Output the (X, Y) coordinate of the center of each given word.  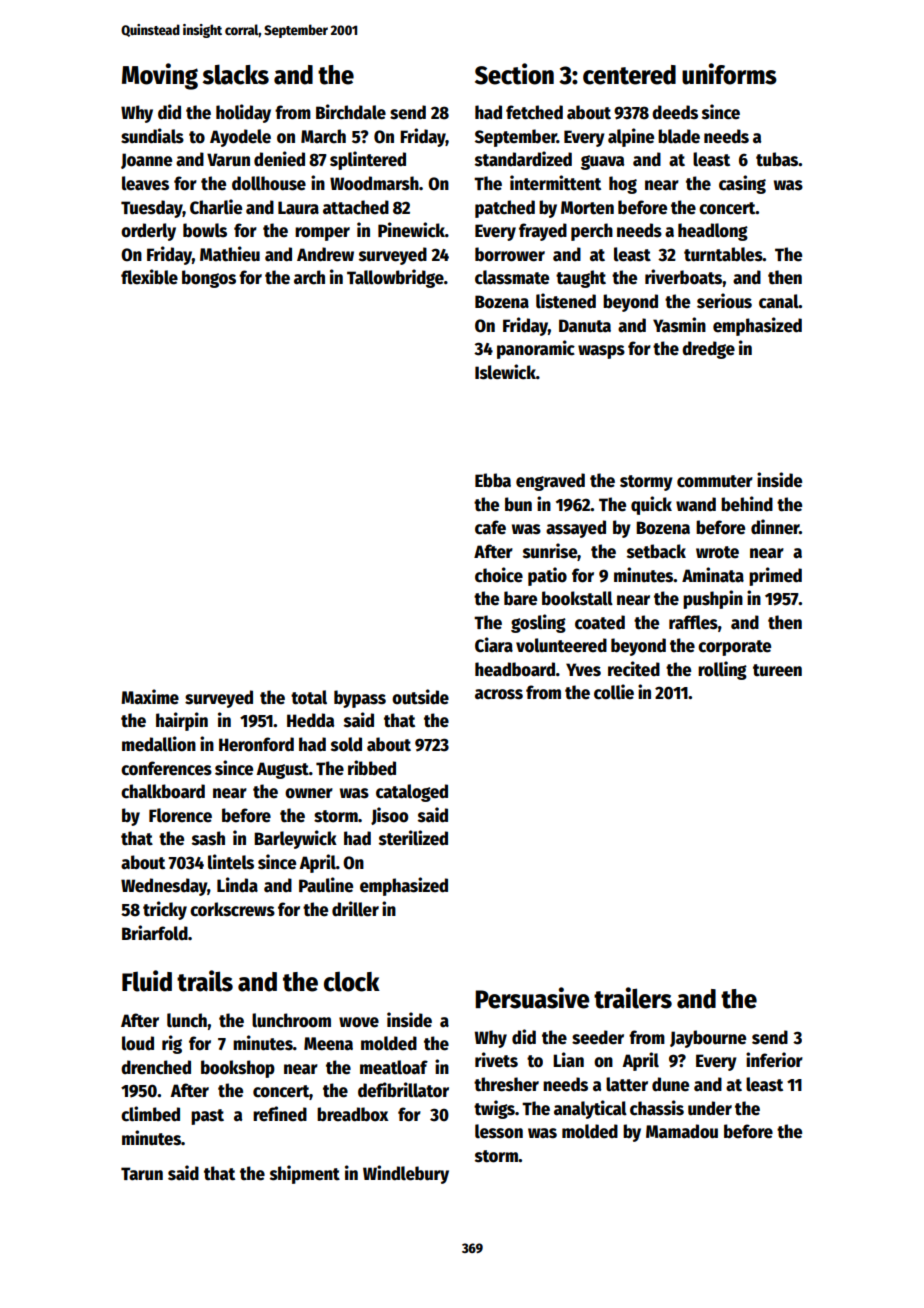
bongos (209, 279)
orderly (148, 232)
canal (779, 301)
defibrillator (403, 1090)
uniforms (729, 74)
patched (505, 209)
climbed (150, 1114)
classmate (512, 277)
